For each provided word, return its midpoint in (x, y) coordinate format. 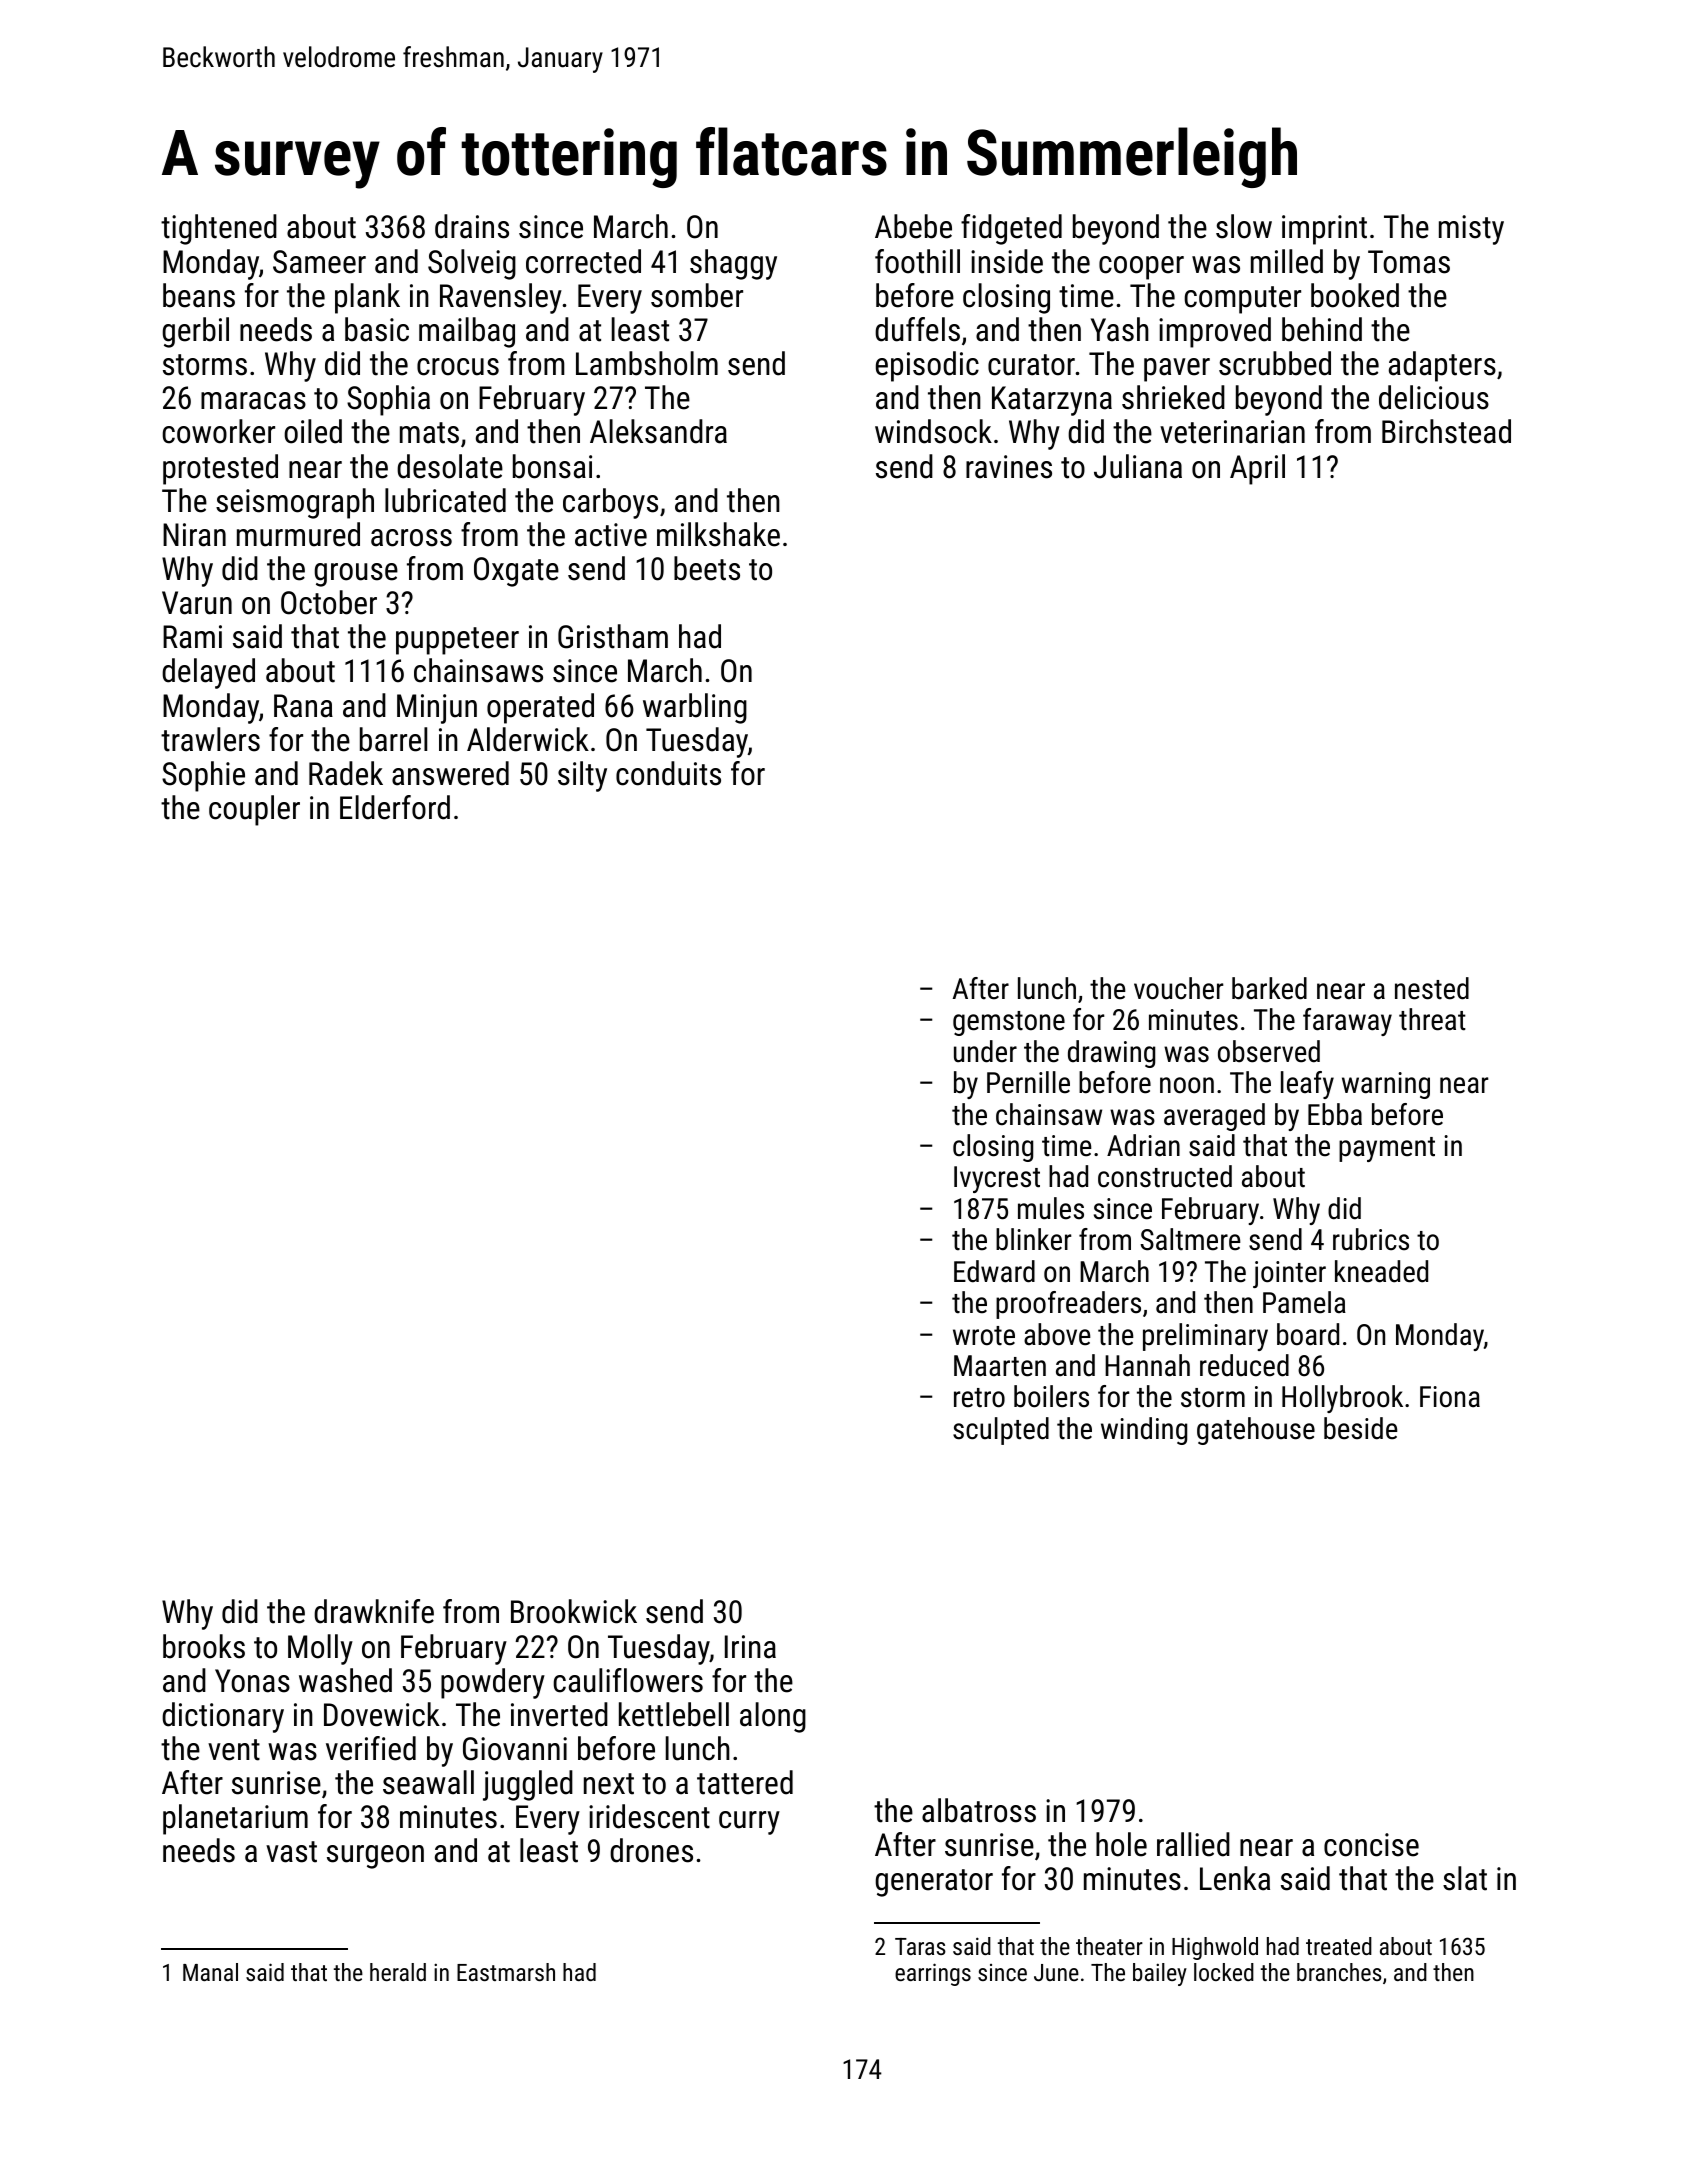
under (985, 1051)
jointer (1289, 1274)
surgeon (375, 1857)
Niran (194, 535)
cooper (1141, 268)
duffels (917, 329)
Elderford (395, 807)
